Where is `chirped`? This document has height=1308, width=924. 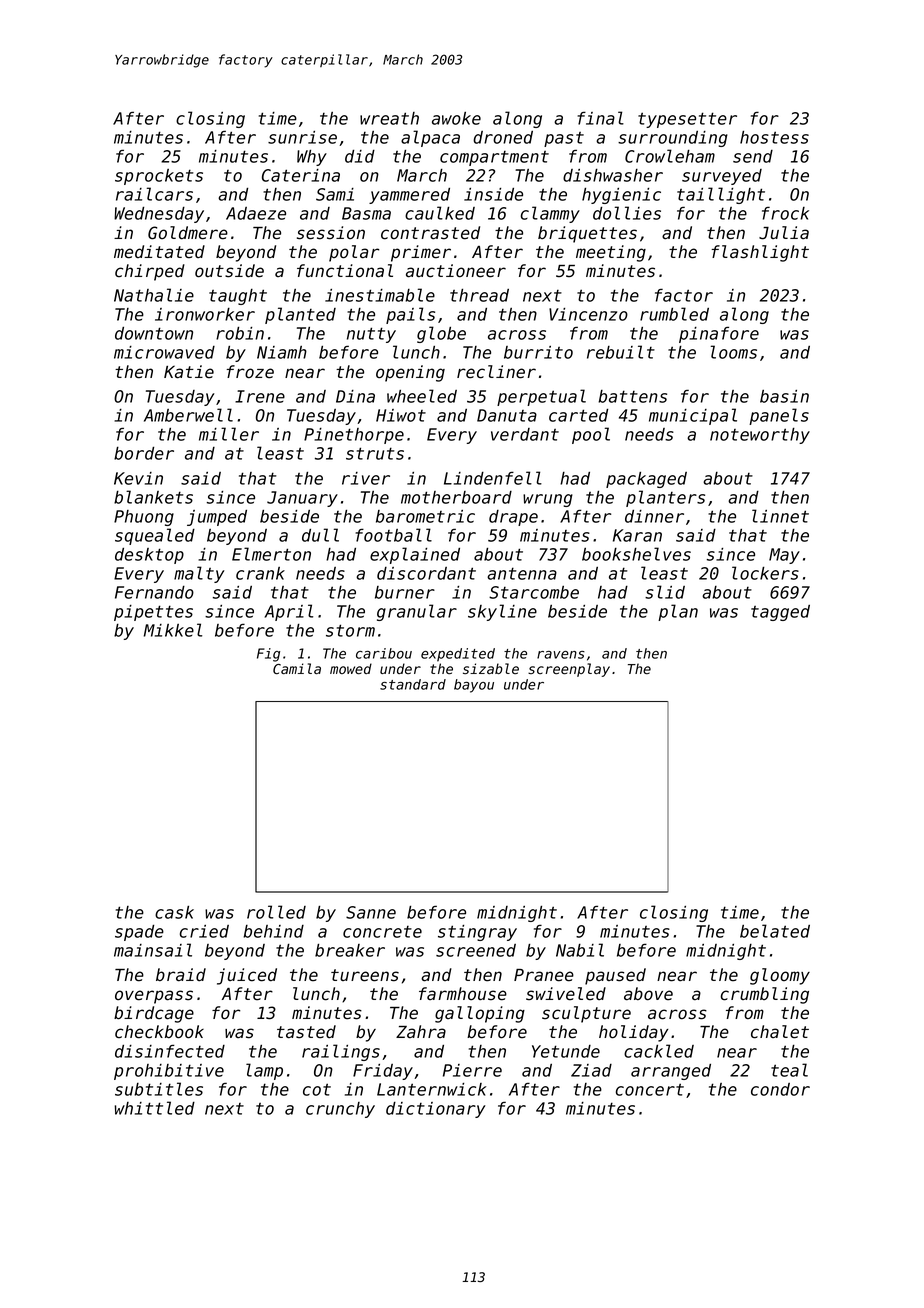 chirped is located at coordinates (150, 272).
